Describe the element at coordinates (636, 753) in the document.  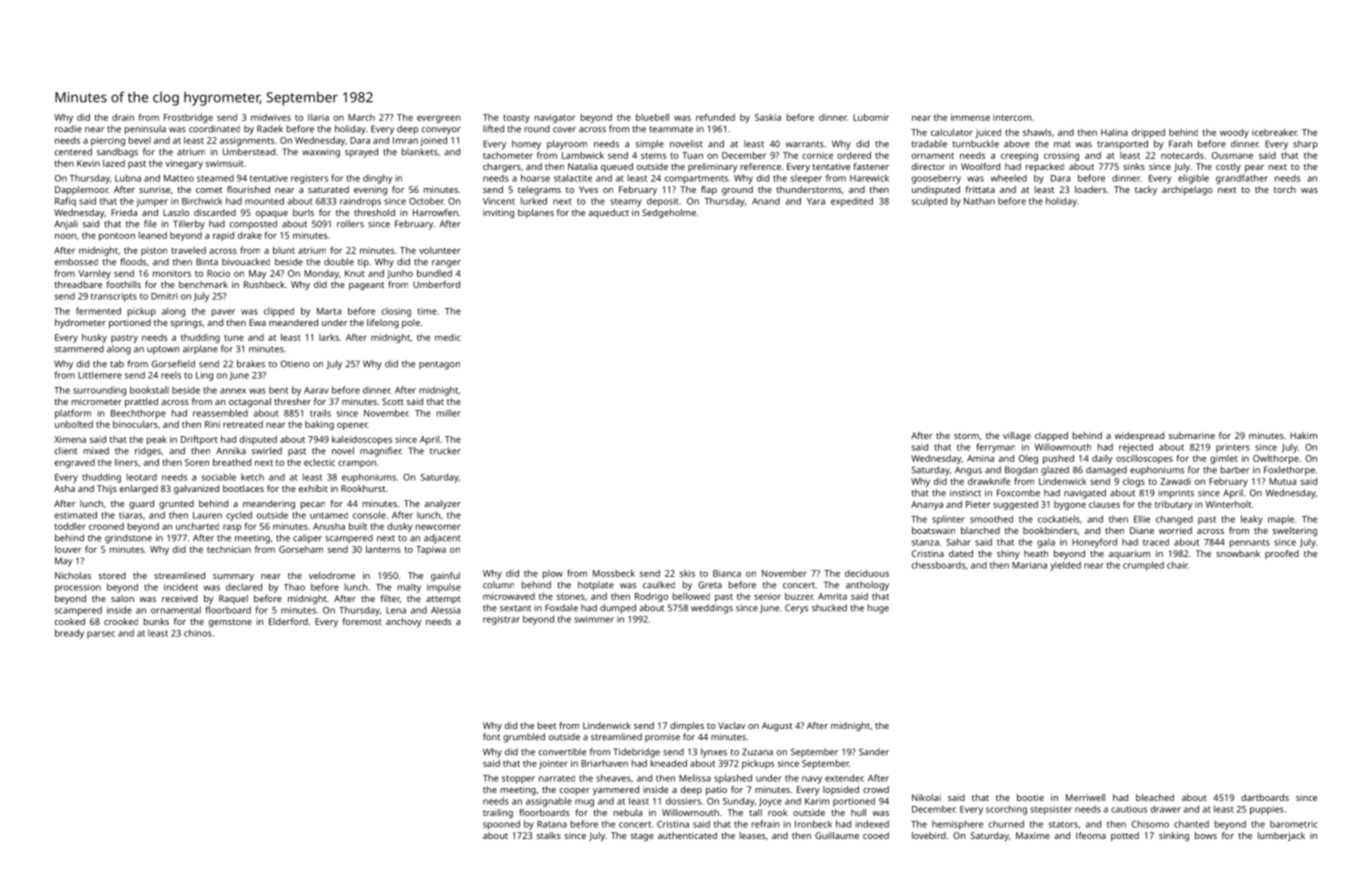
I see `Tidebridge` at that location.
